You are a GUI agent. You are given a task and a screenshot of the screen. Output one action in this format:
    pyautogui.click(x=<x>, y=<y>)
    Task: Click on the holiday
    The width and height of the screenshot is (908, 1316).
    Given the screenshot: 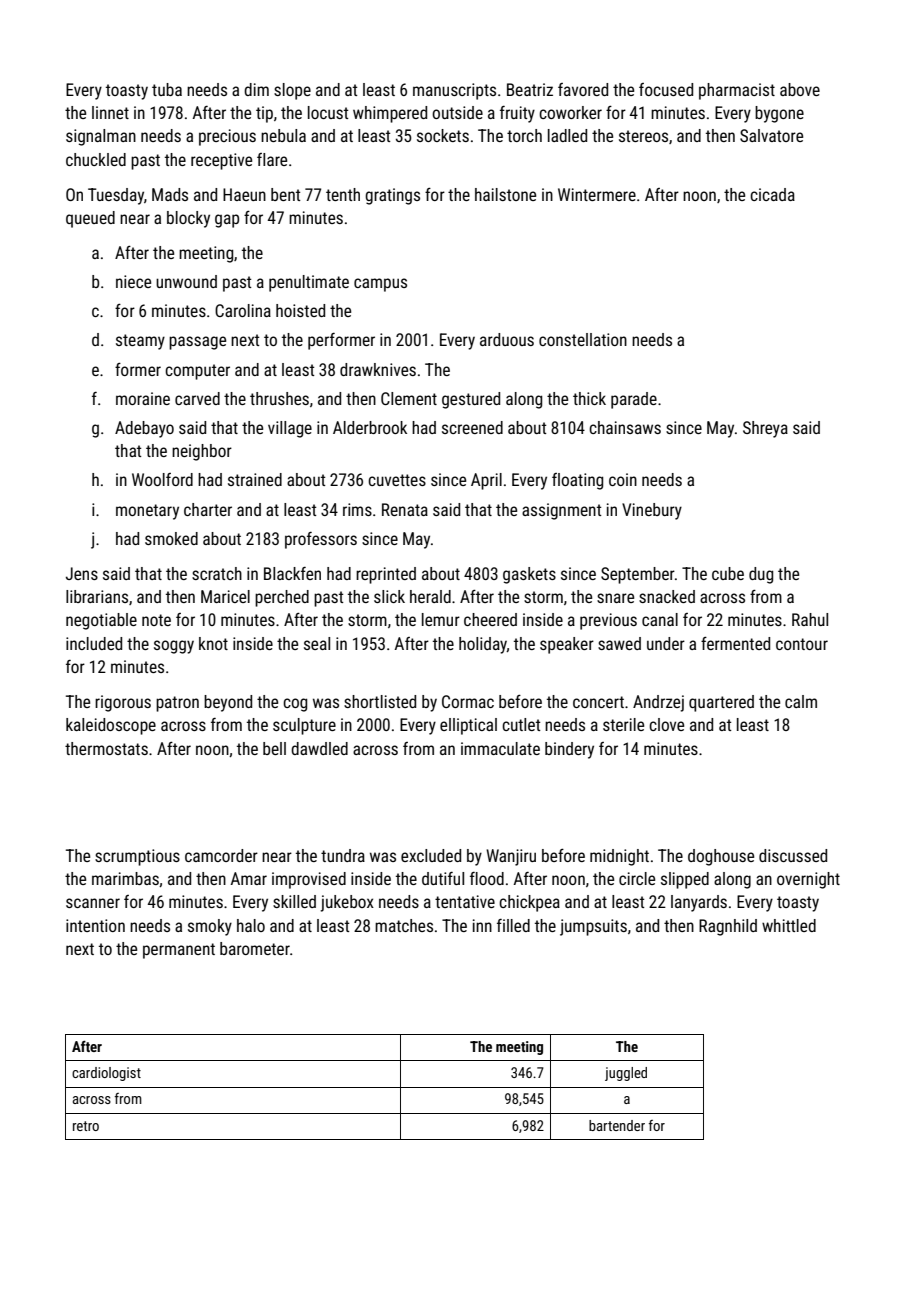 What is the action you would take?
    pyautogui.click(x=483, y=645)
